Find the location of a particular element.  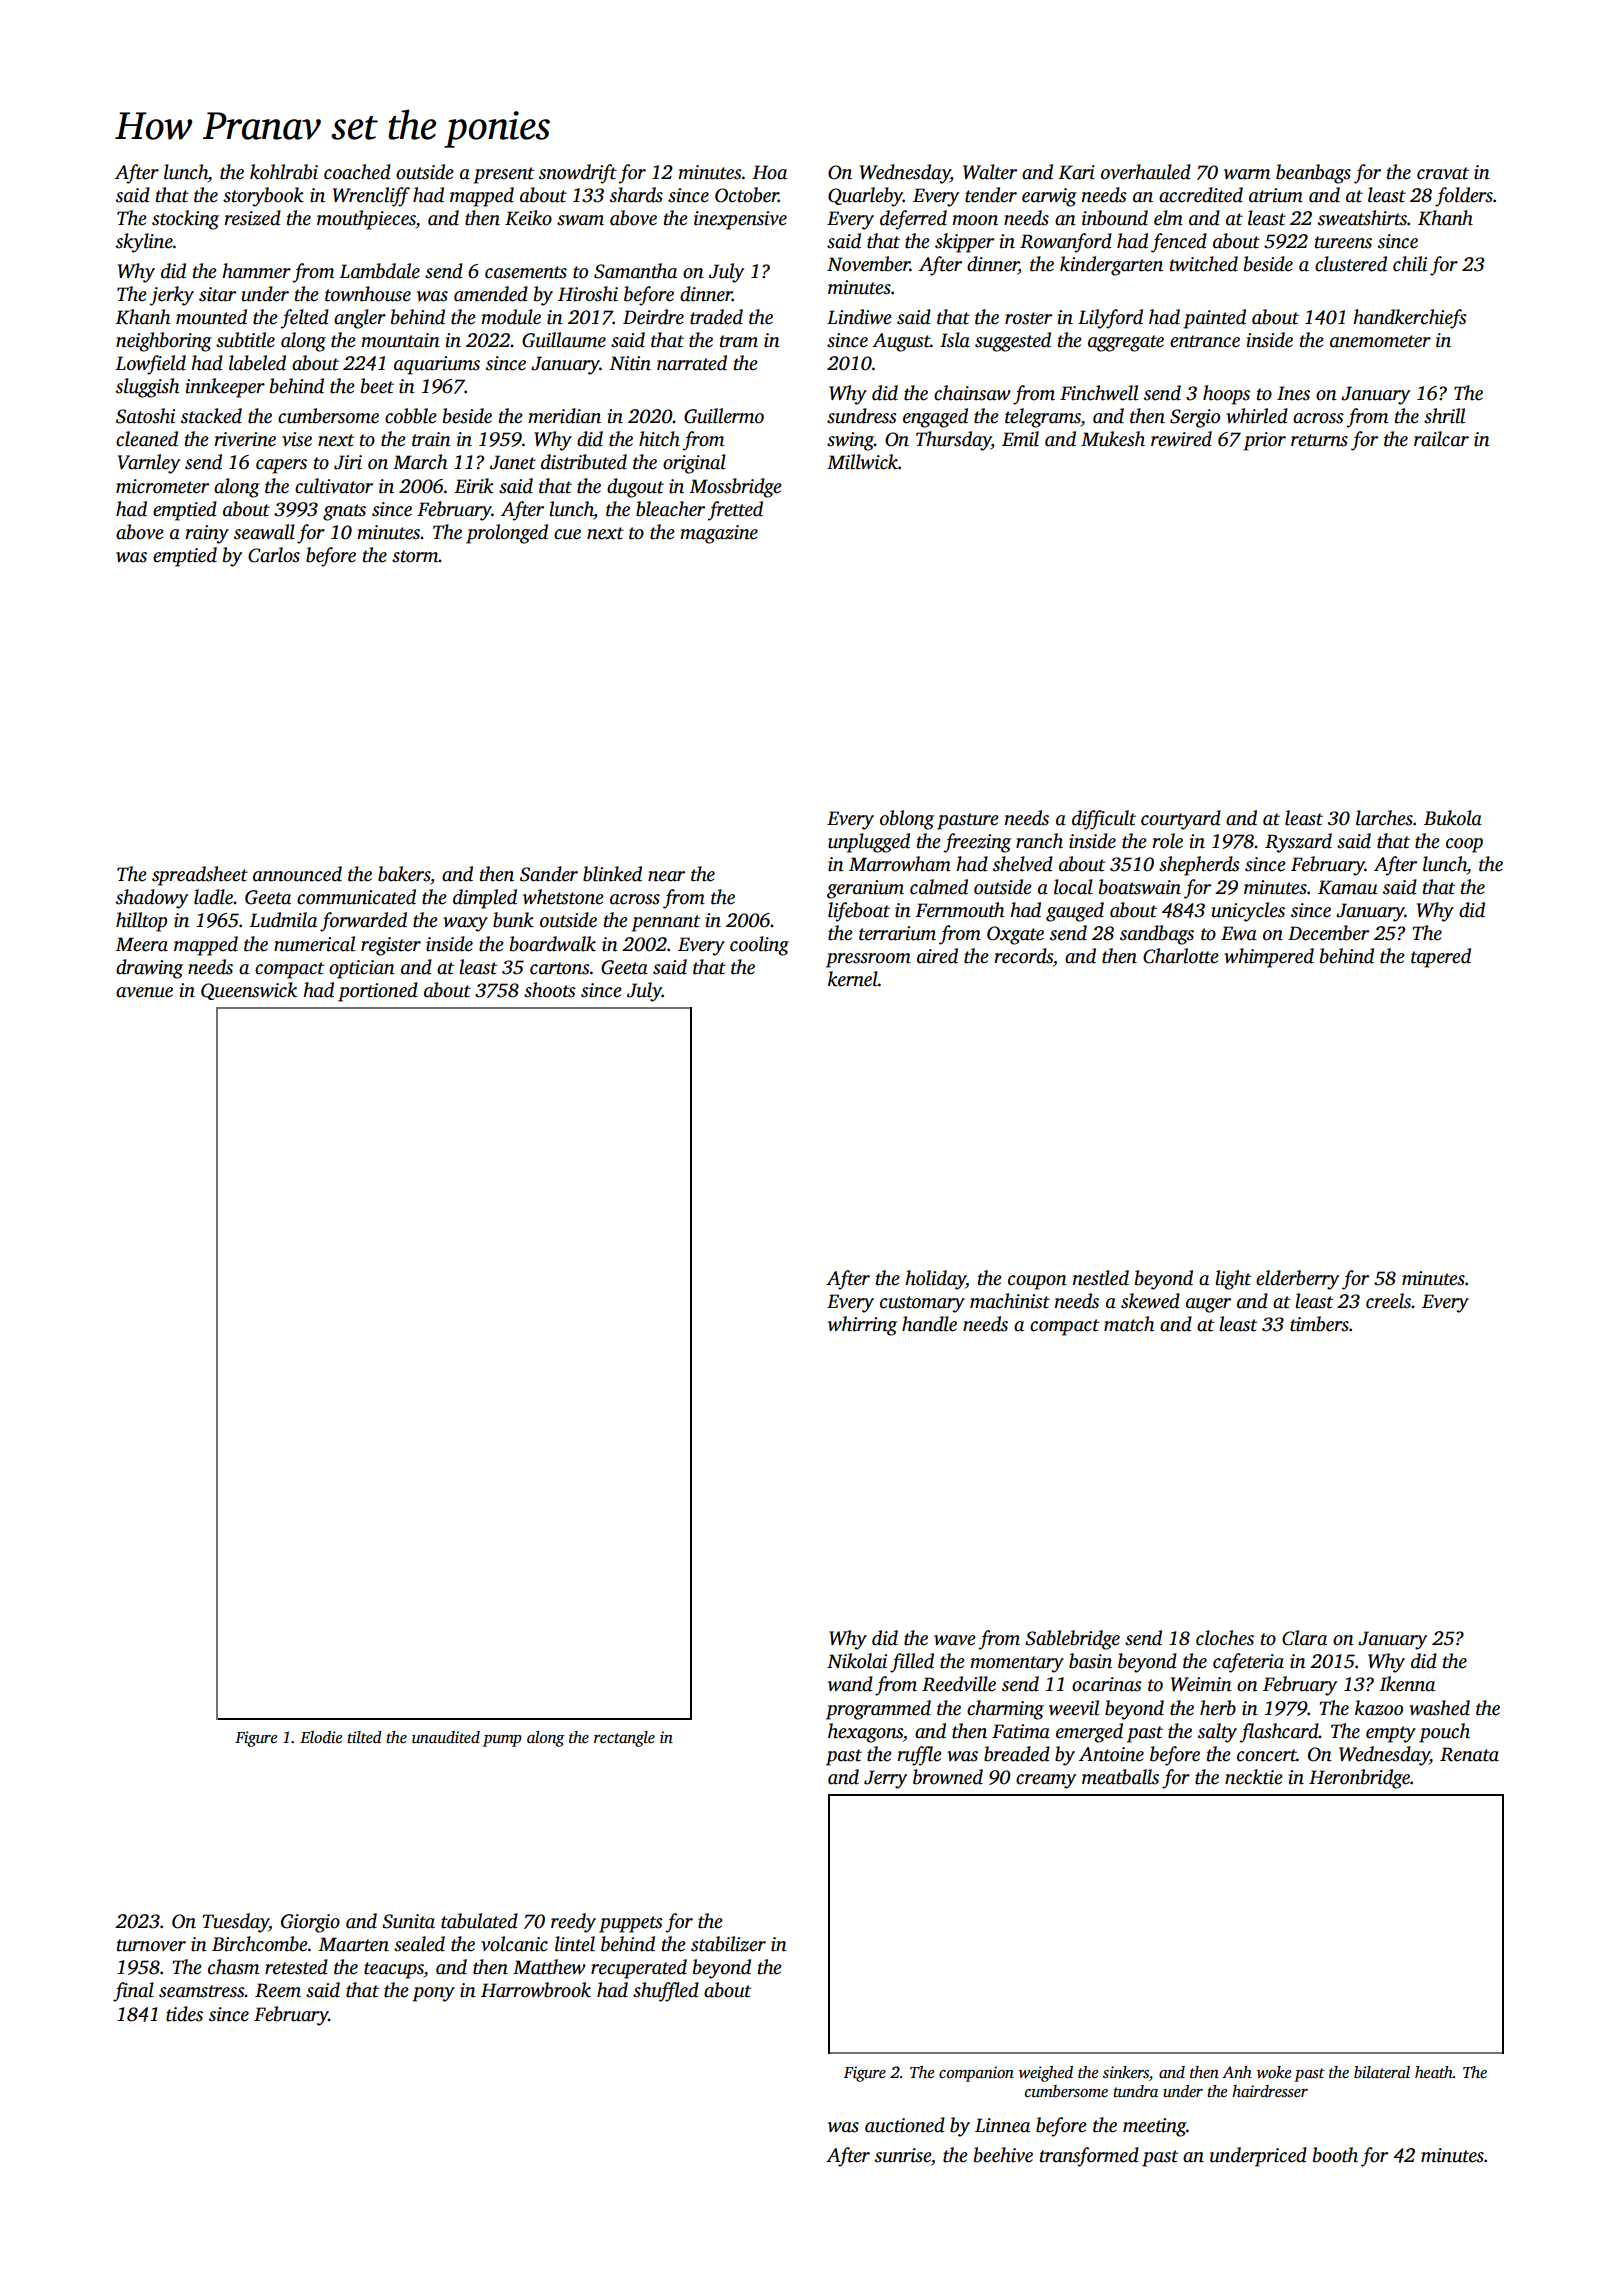

present is located at coordinates (503, 175).
